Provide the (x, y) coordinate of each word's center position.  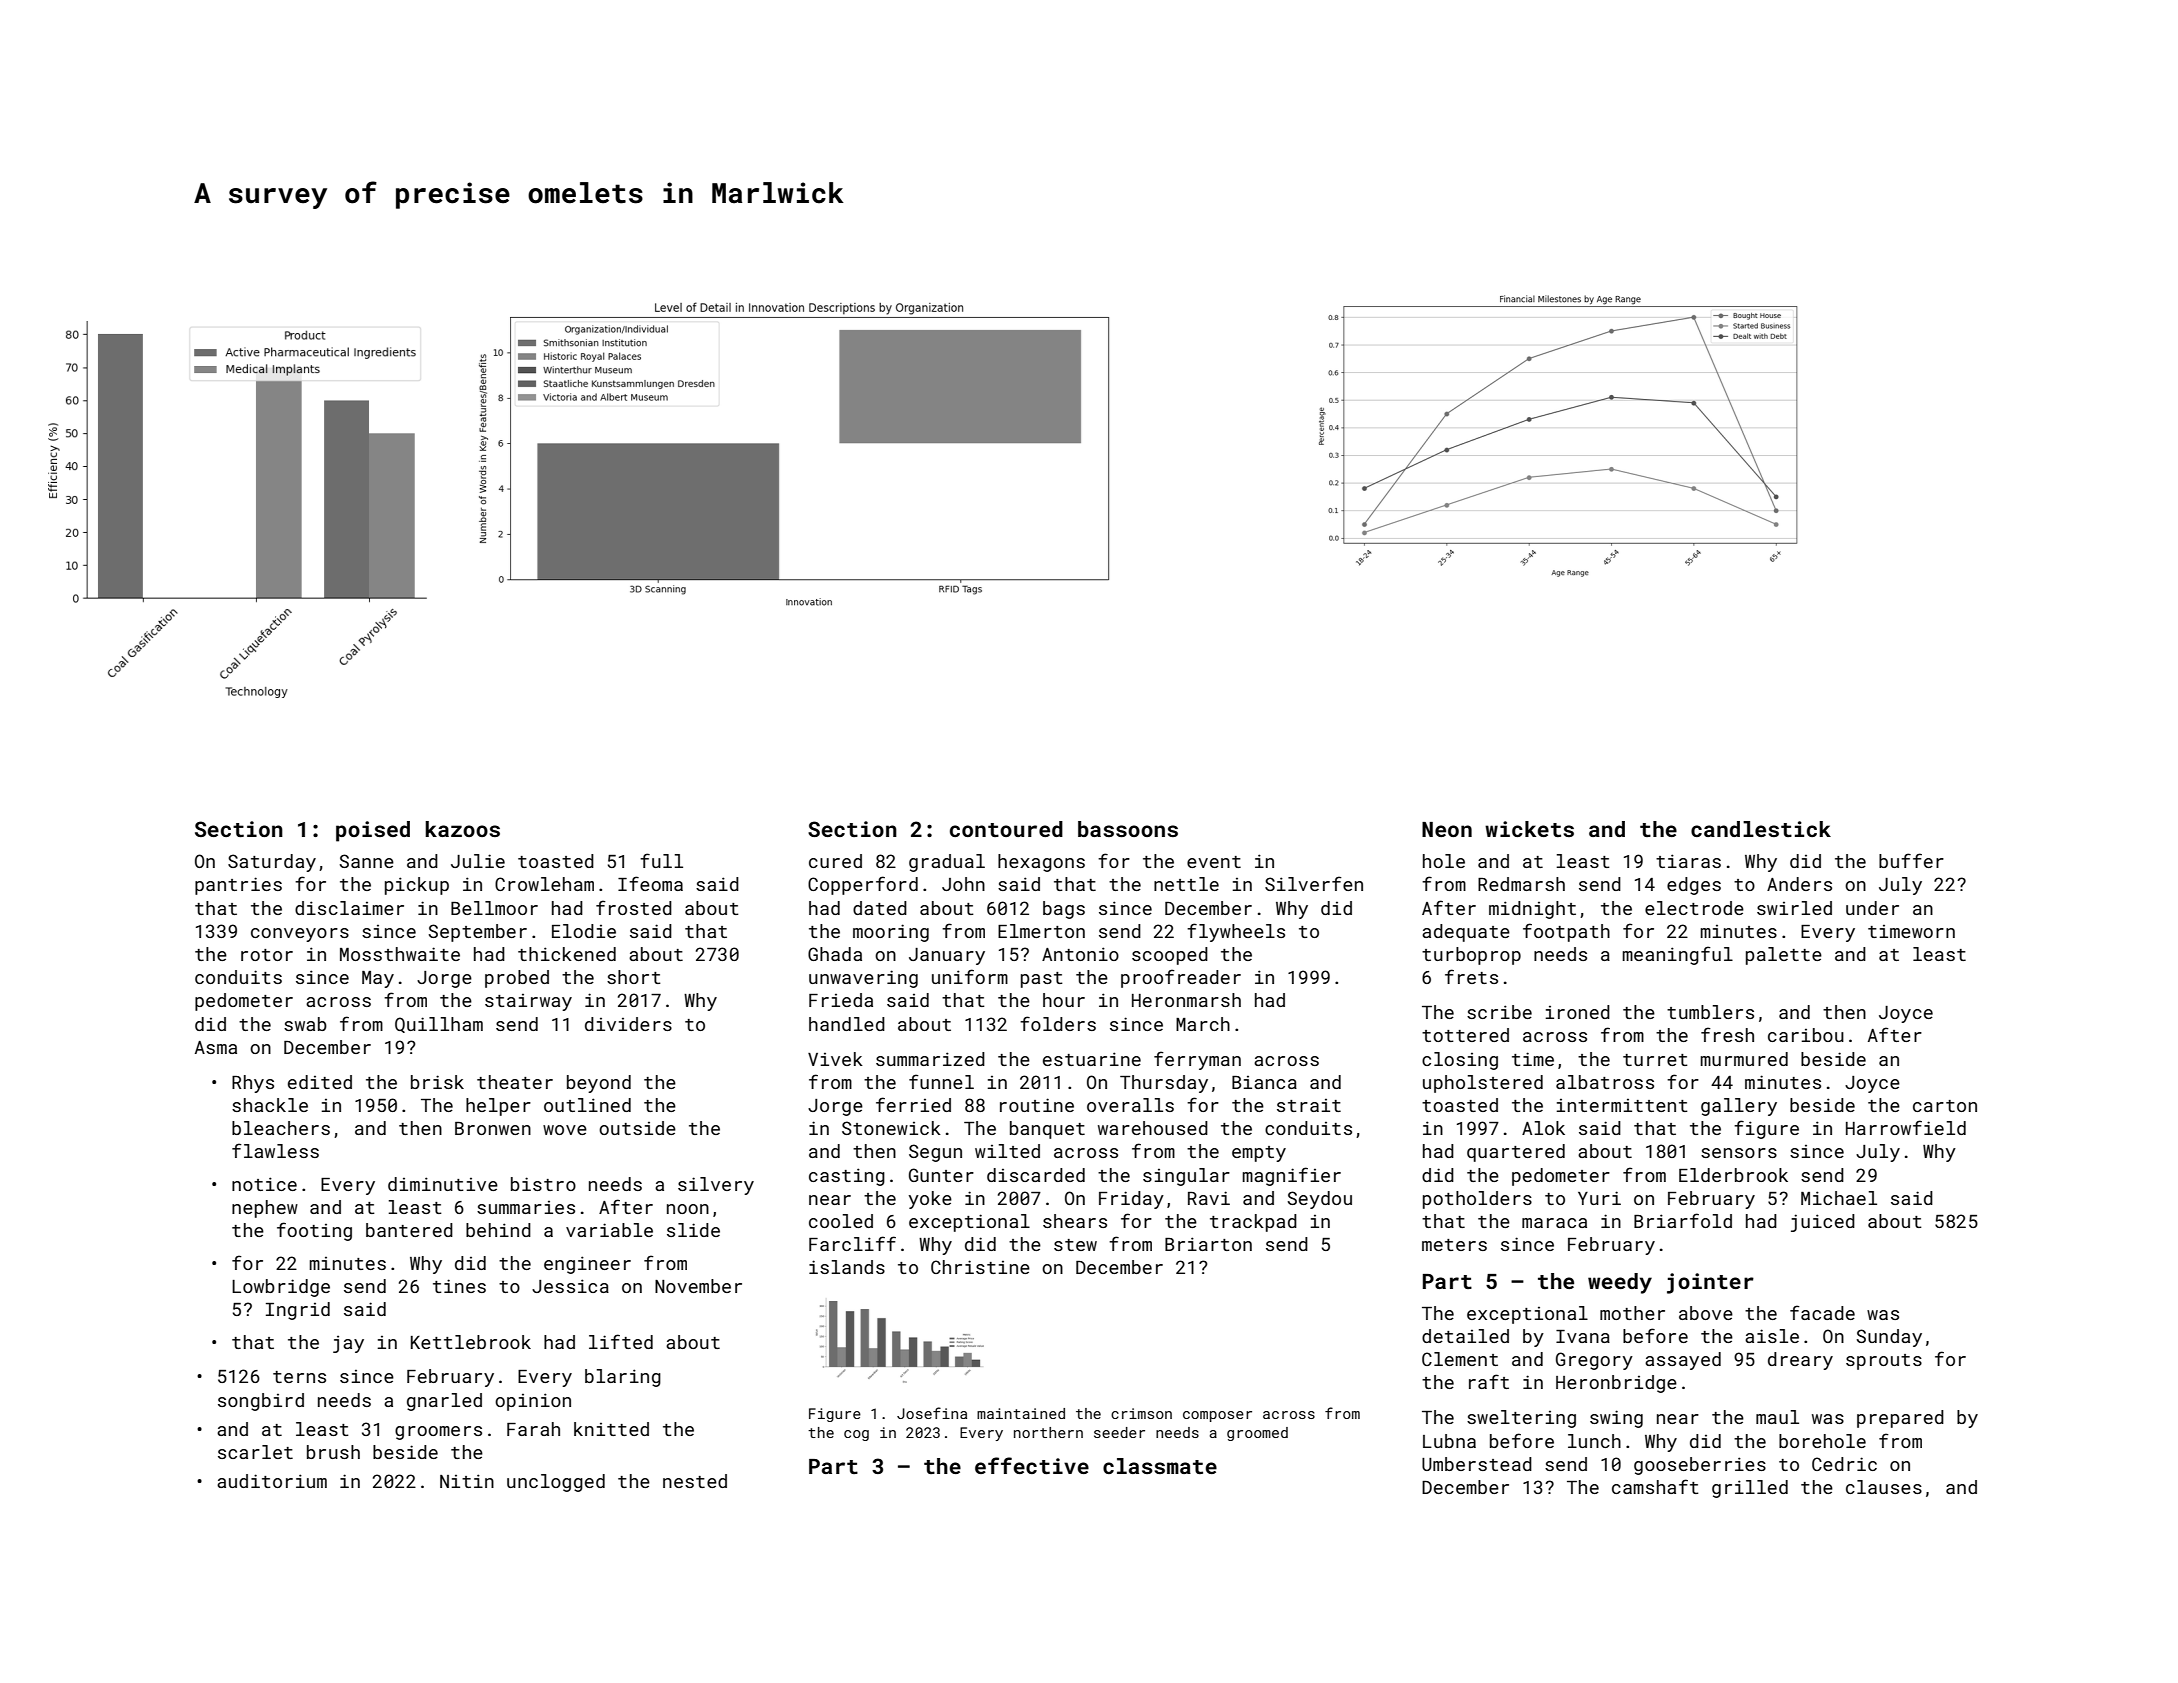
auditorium (272, 1481)
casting (847, 1177)
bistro (543, 1184)
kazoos (462, 829)
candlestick (1761, 829)
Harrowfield (1906, 1127)
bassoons (1128, 829)
